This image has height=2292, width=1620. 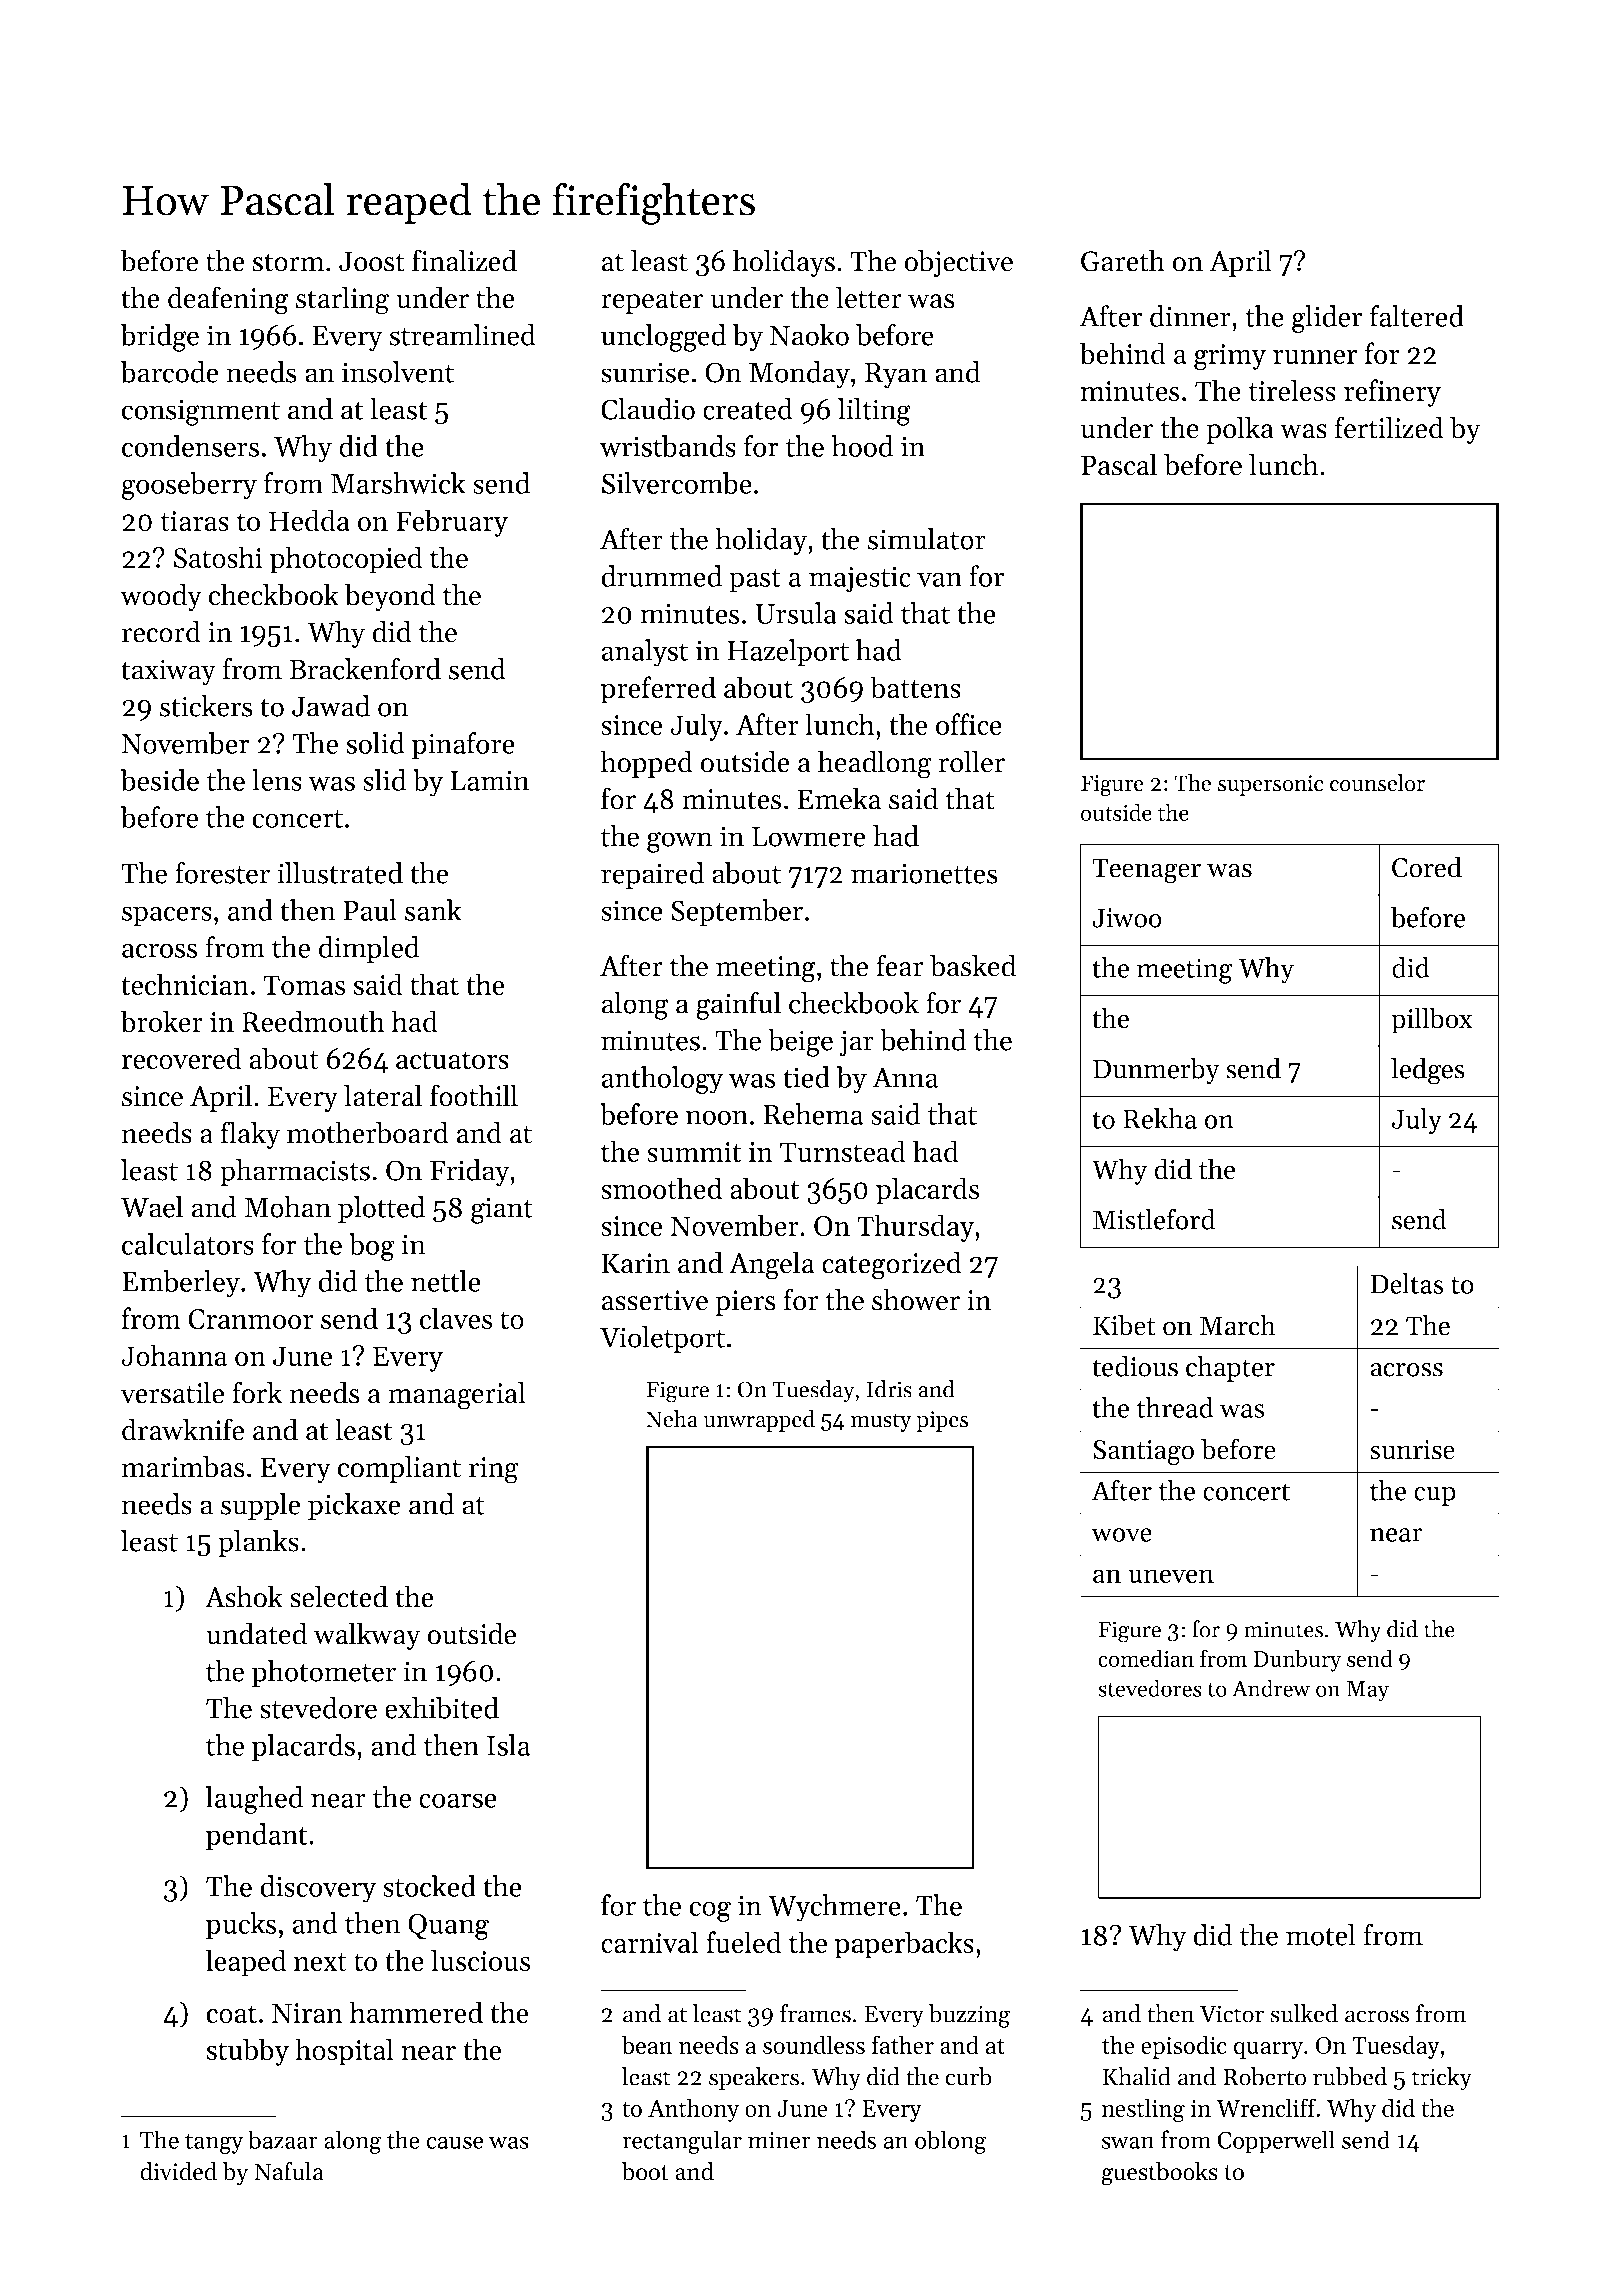 I want to click on paperbacks, so click(x=904, y=1945).
